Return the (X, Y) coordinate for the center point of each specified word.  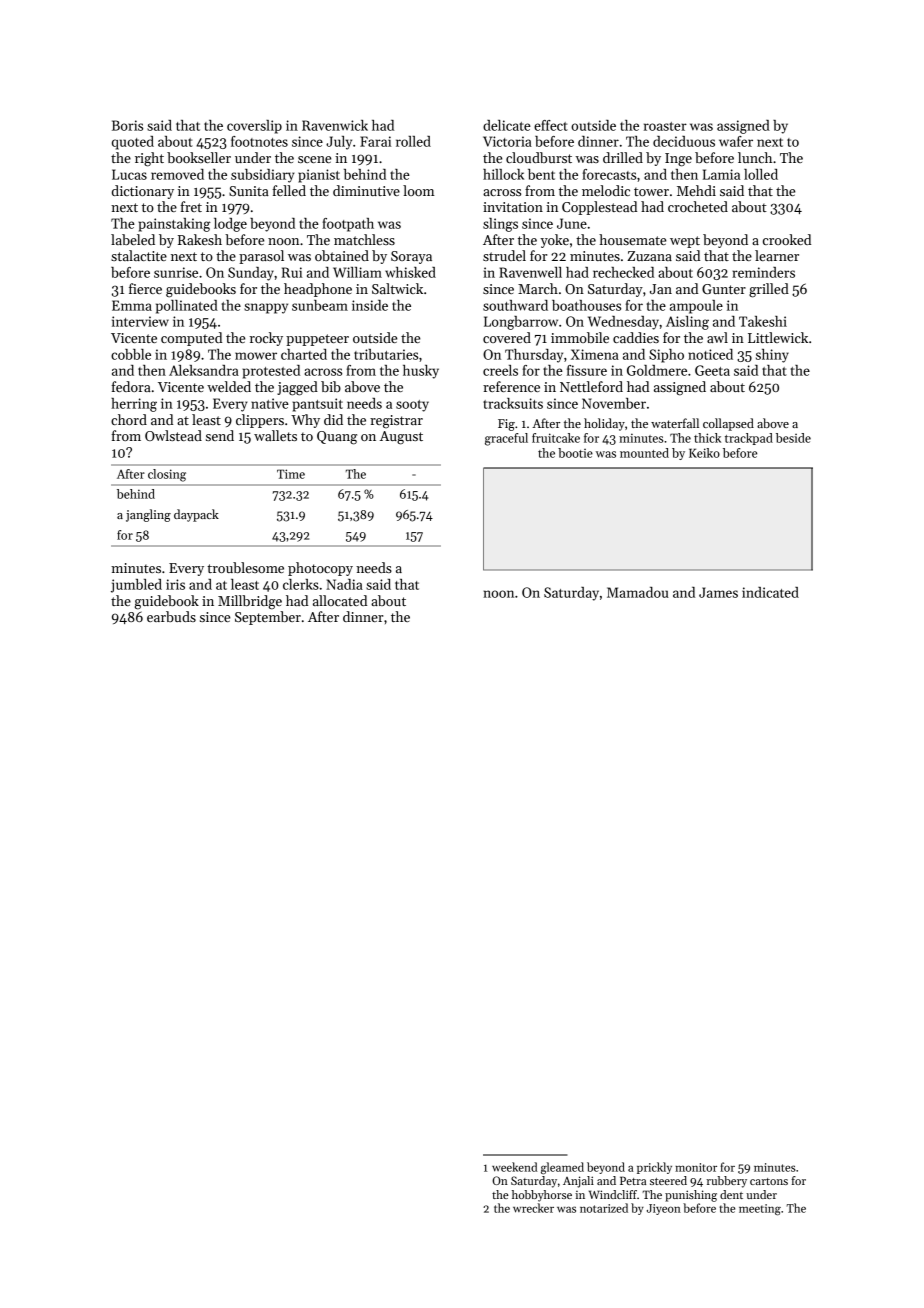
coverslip (254, 127)
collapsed (728, 424)
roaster (665, 126)
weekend (514, 1167)
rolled (413, 141)
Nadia (344, 584)
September (268, 618)
